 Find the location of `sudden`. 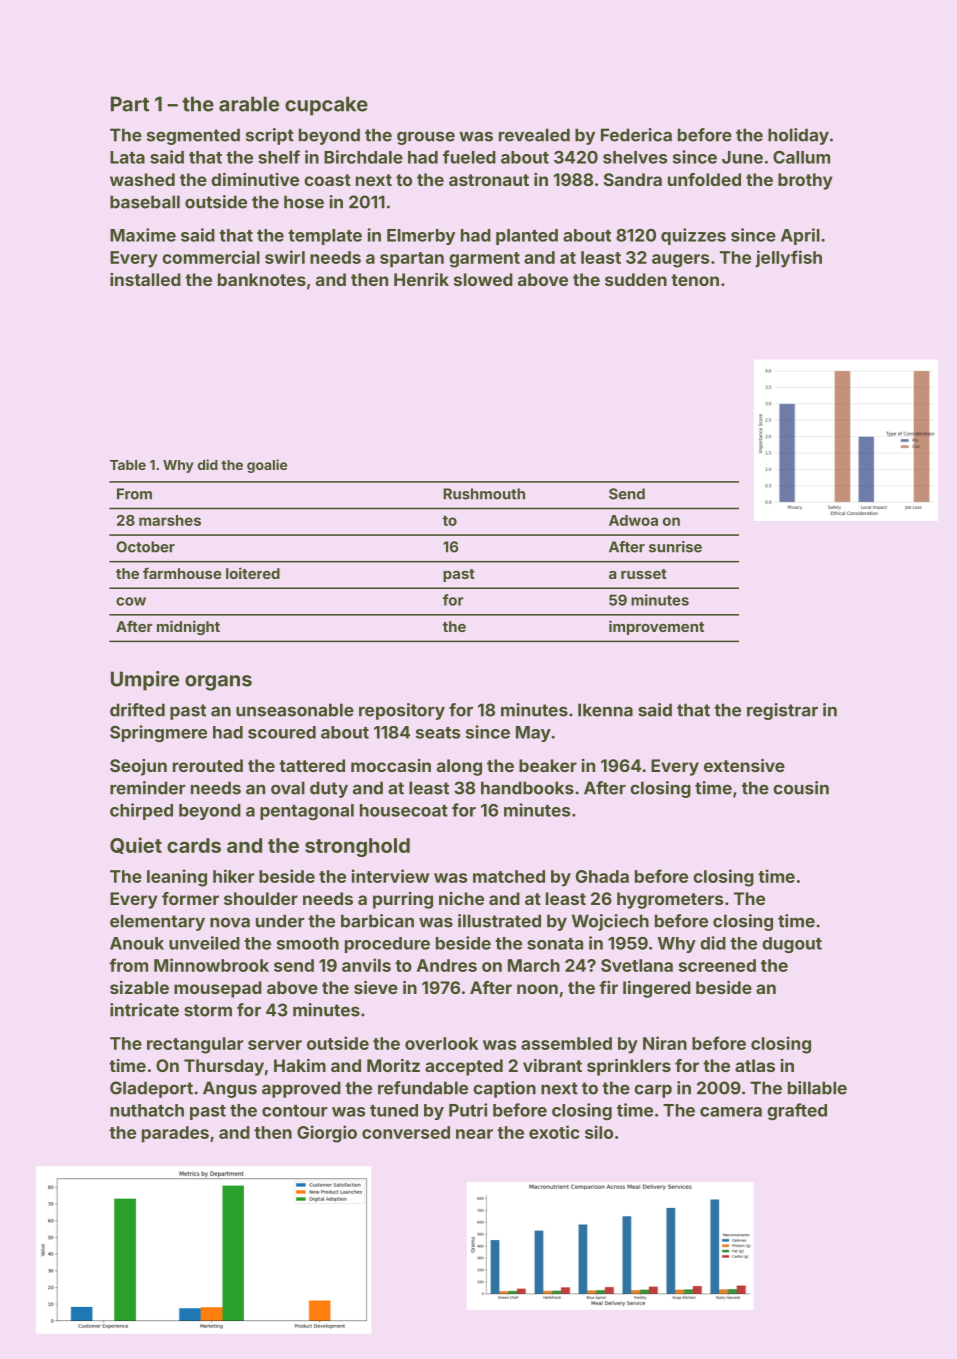

sudden is located at coordinates (636, 279).
